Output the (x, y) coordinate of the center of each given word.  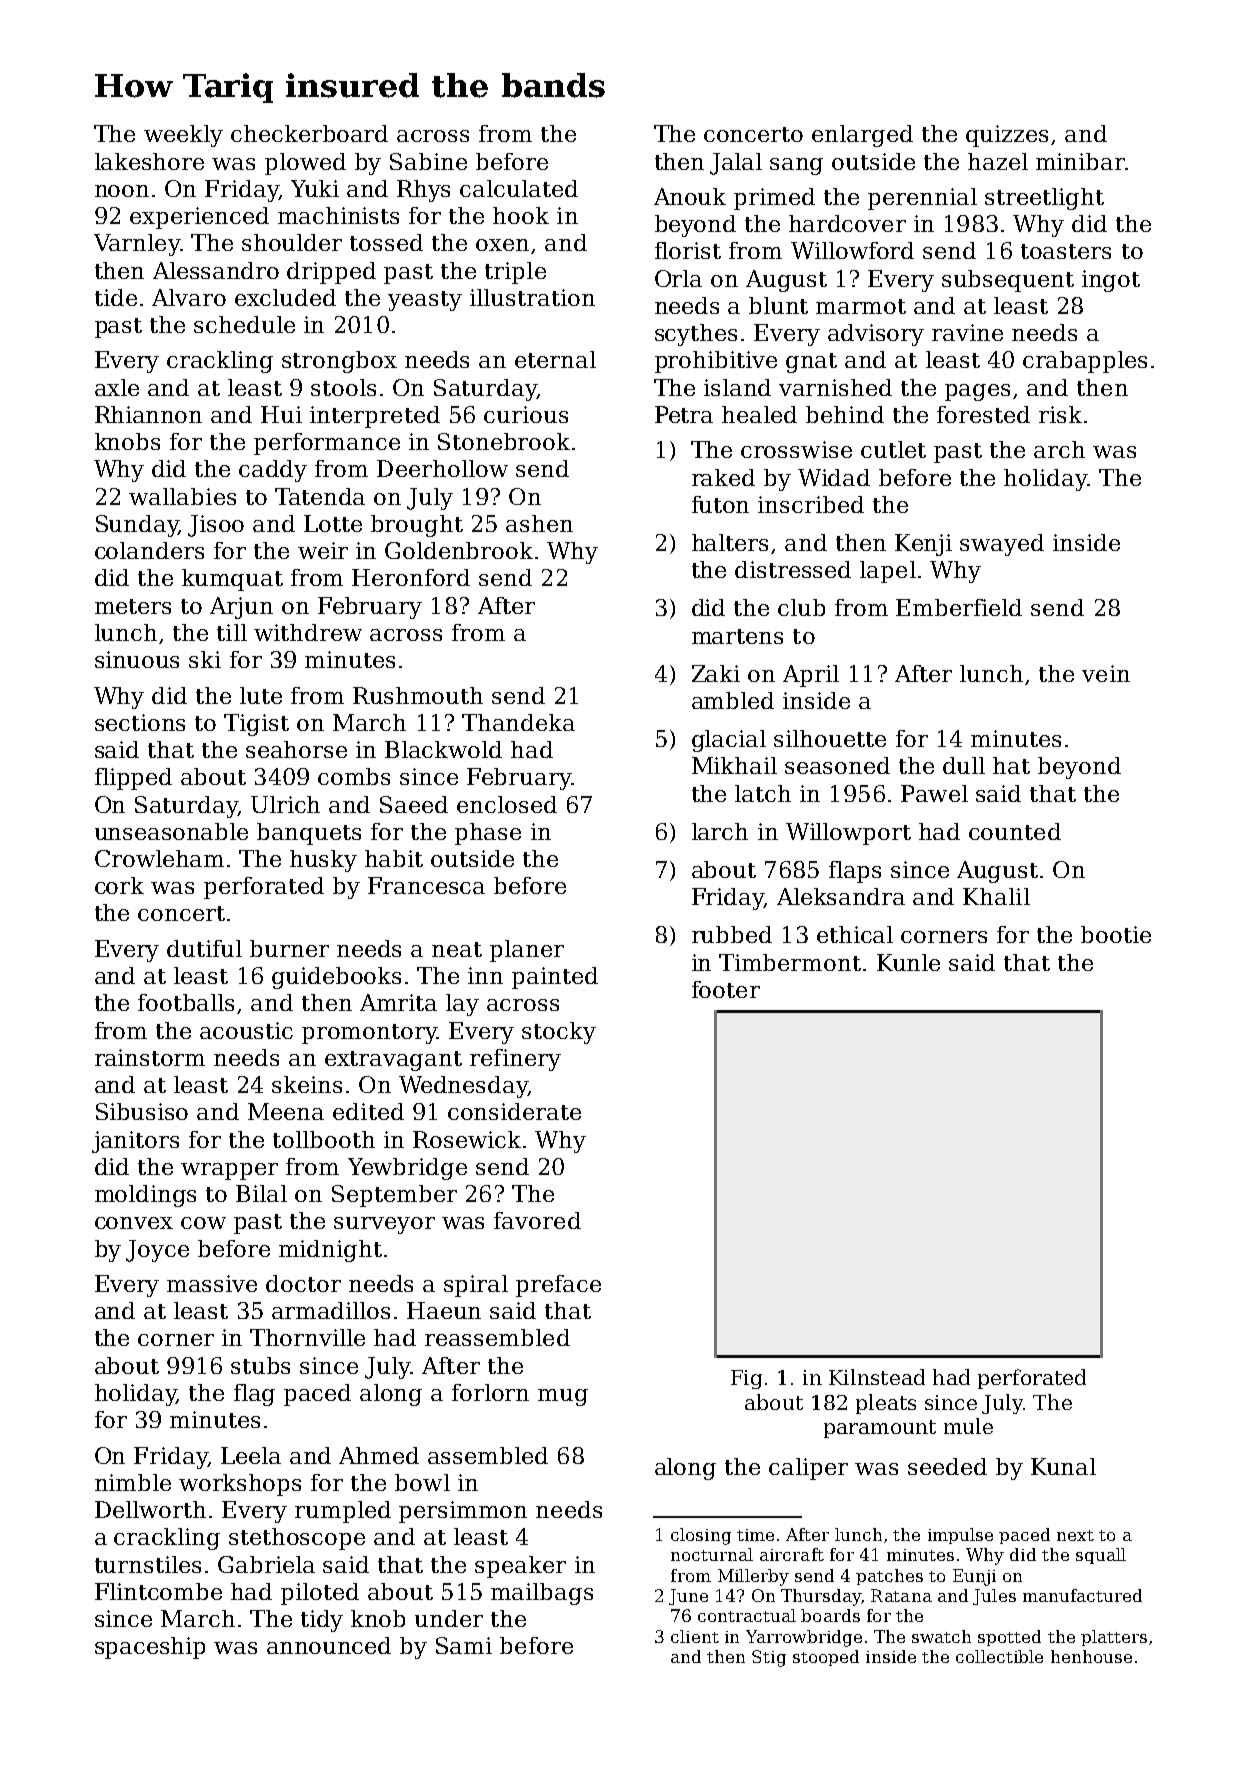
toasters (1066, 251)
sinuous (137, 659)
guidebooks (336, 978)
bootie (1116, 934)
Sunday (137, 526)
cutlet (893, 449)
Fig (746, 1379)
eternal (555, 359)
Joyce (157, 1251)
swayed (1002, 545)
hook (521, 215)
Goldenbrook (459, 550)
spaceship (150, 1648)
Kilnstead (877, 1377)
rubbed (732, 934)
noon (122, 191)
